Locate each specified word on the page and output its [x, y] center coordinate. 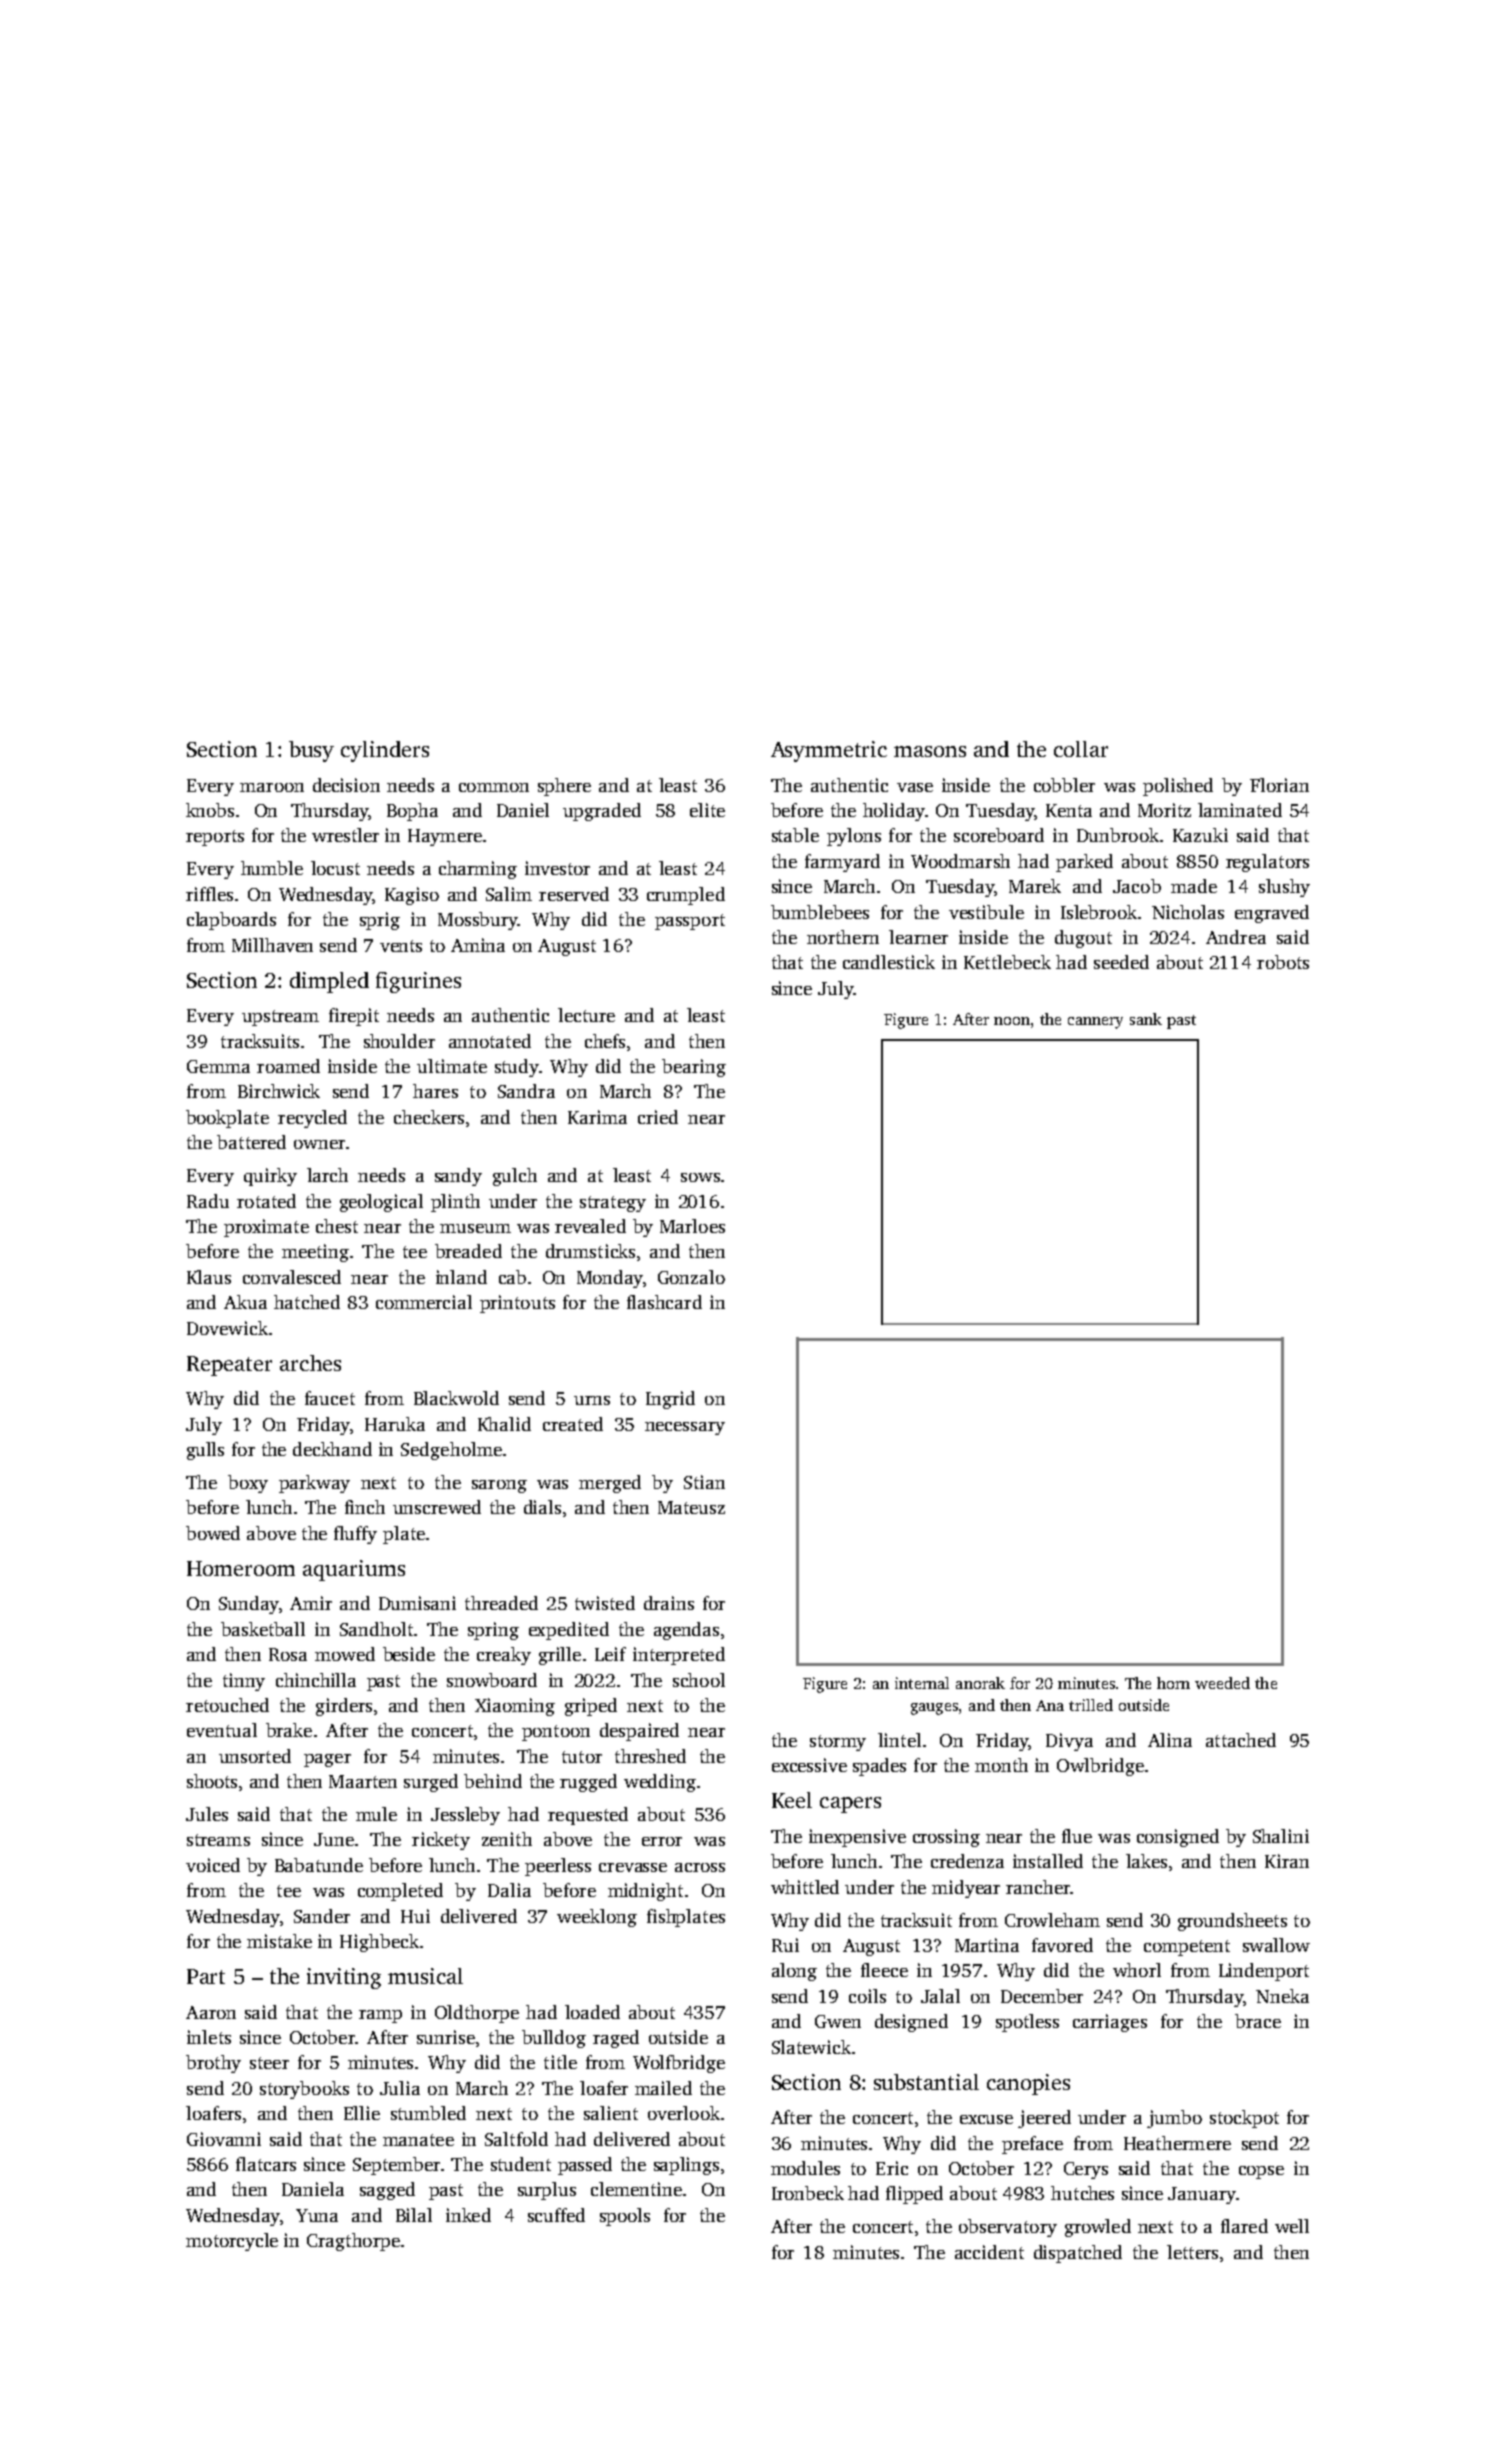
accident [989, 2252]
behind [493, 1781]
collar [1081, 749]
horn [1173, 1683]
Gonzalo [691, 1277]
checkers [429, 1117]
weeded [1222, 1683]
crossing [946, 1838]
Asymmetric [829, 751]
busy [311, 751]
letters [1192, 2252]
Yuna [317, 2215]
